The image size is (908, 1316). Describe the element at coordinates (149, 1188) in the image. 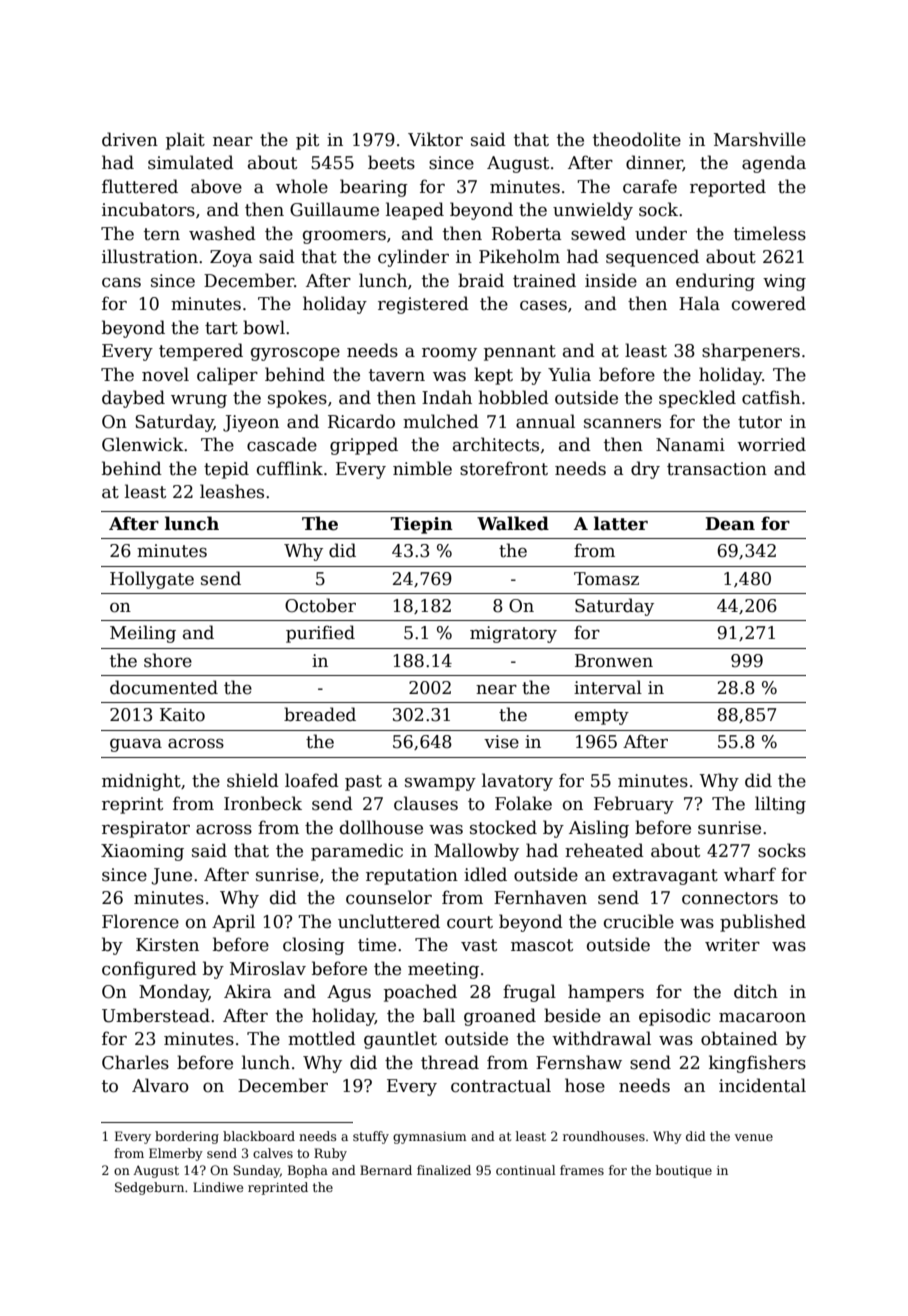

I see `Sedgeburn` at that location.
